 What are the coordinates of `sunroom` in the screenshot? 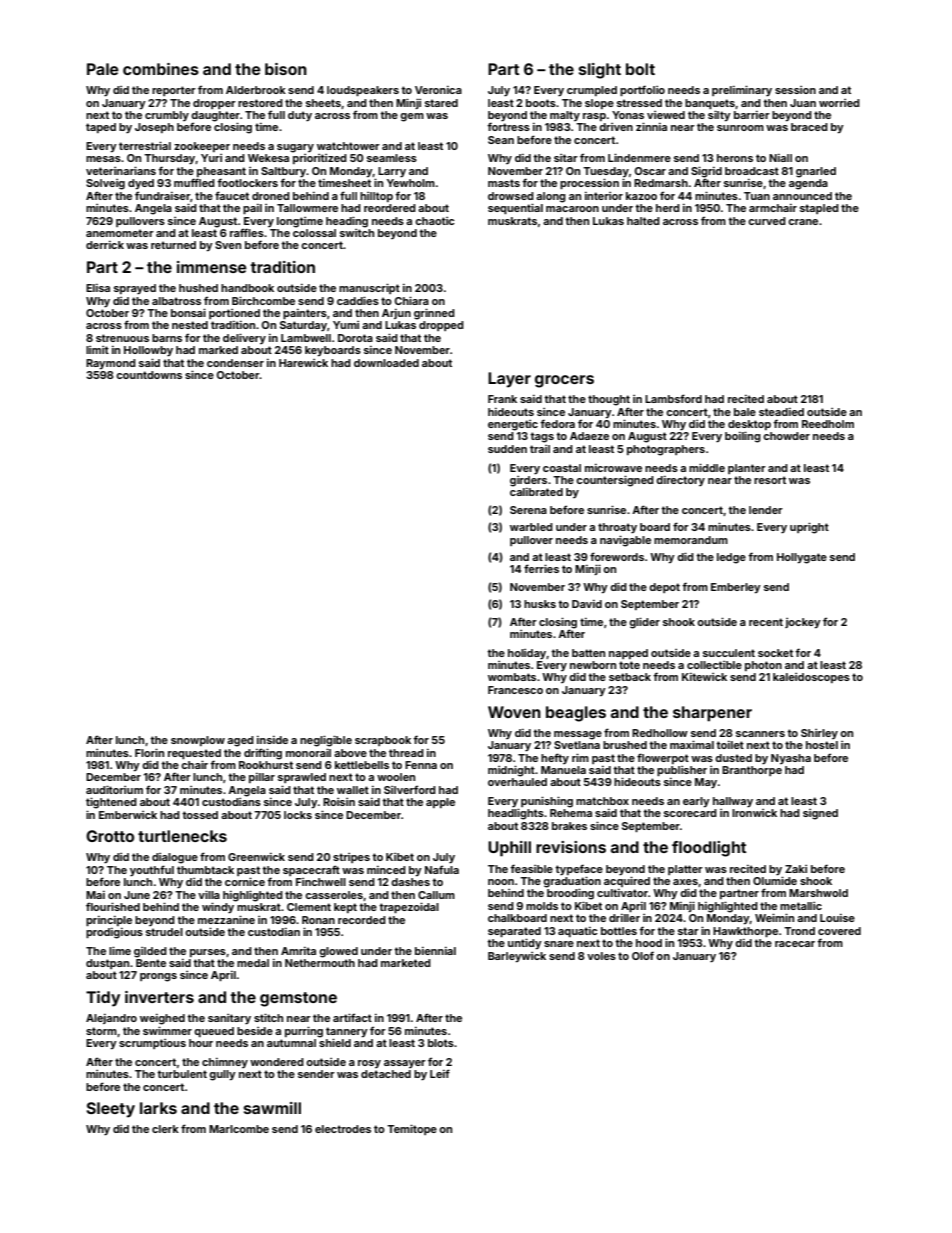 It's located at (740, 128).
